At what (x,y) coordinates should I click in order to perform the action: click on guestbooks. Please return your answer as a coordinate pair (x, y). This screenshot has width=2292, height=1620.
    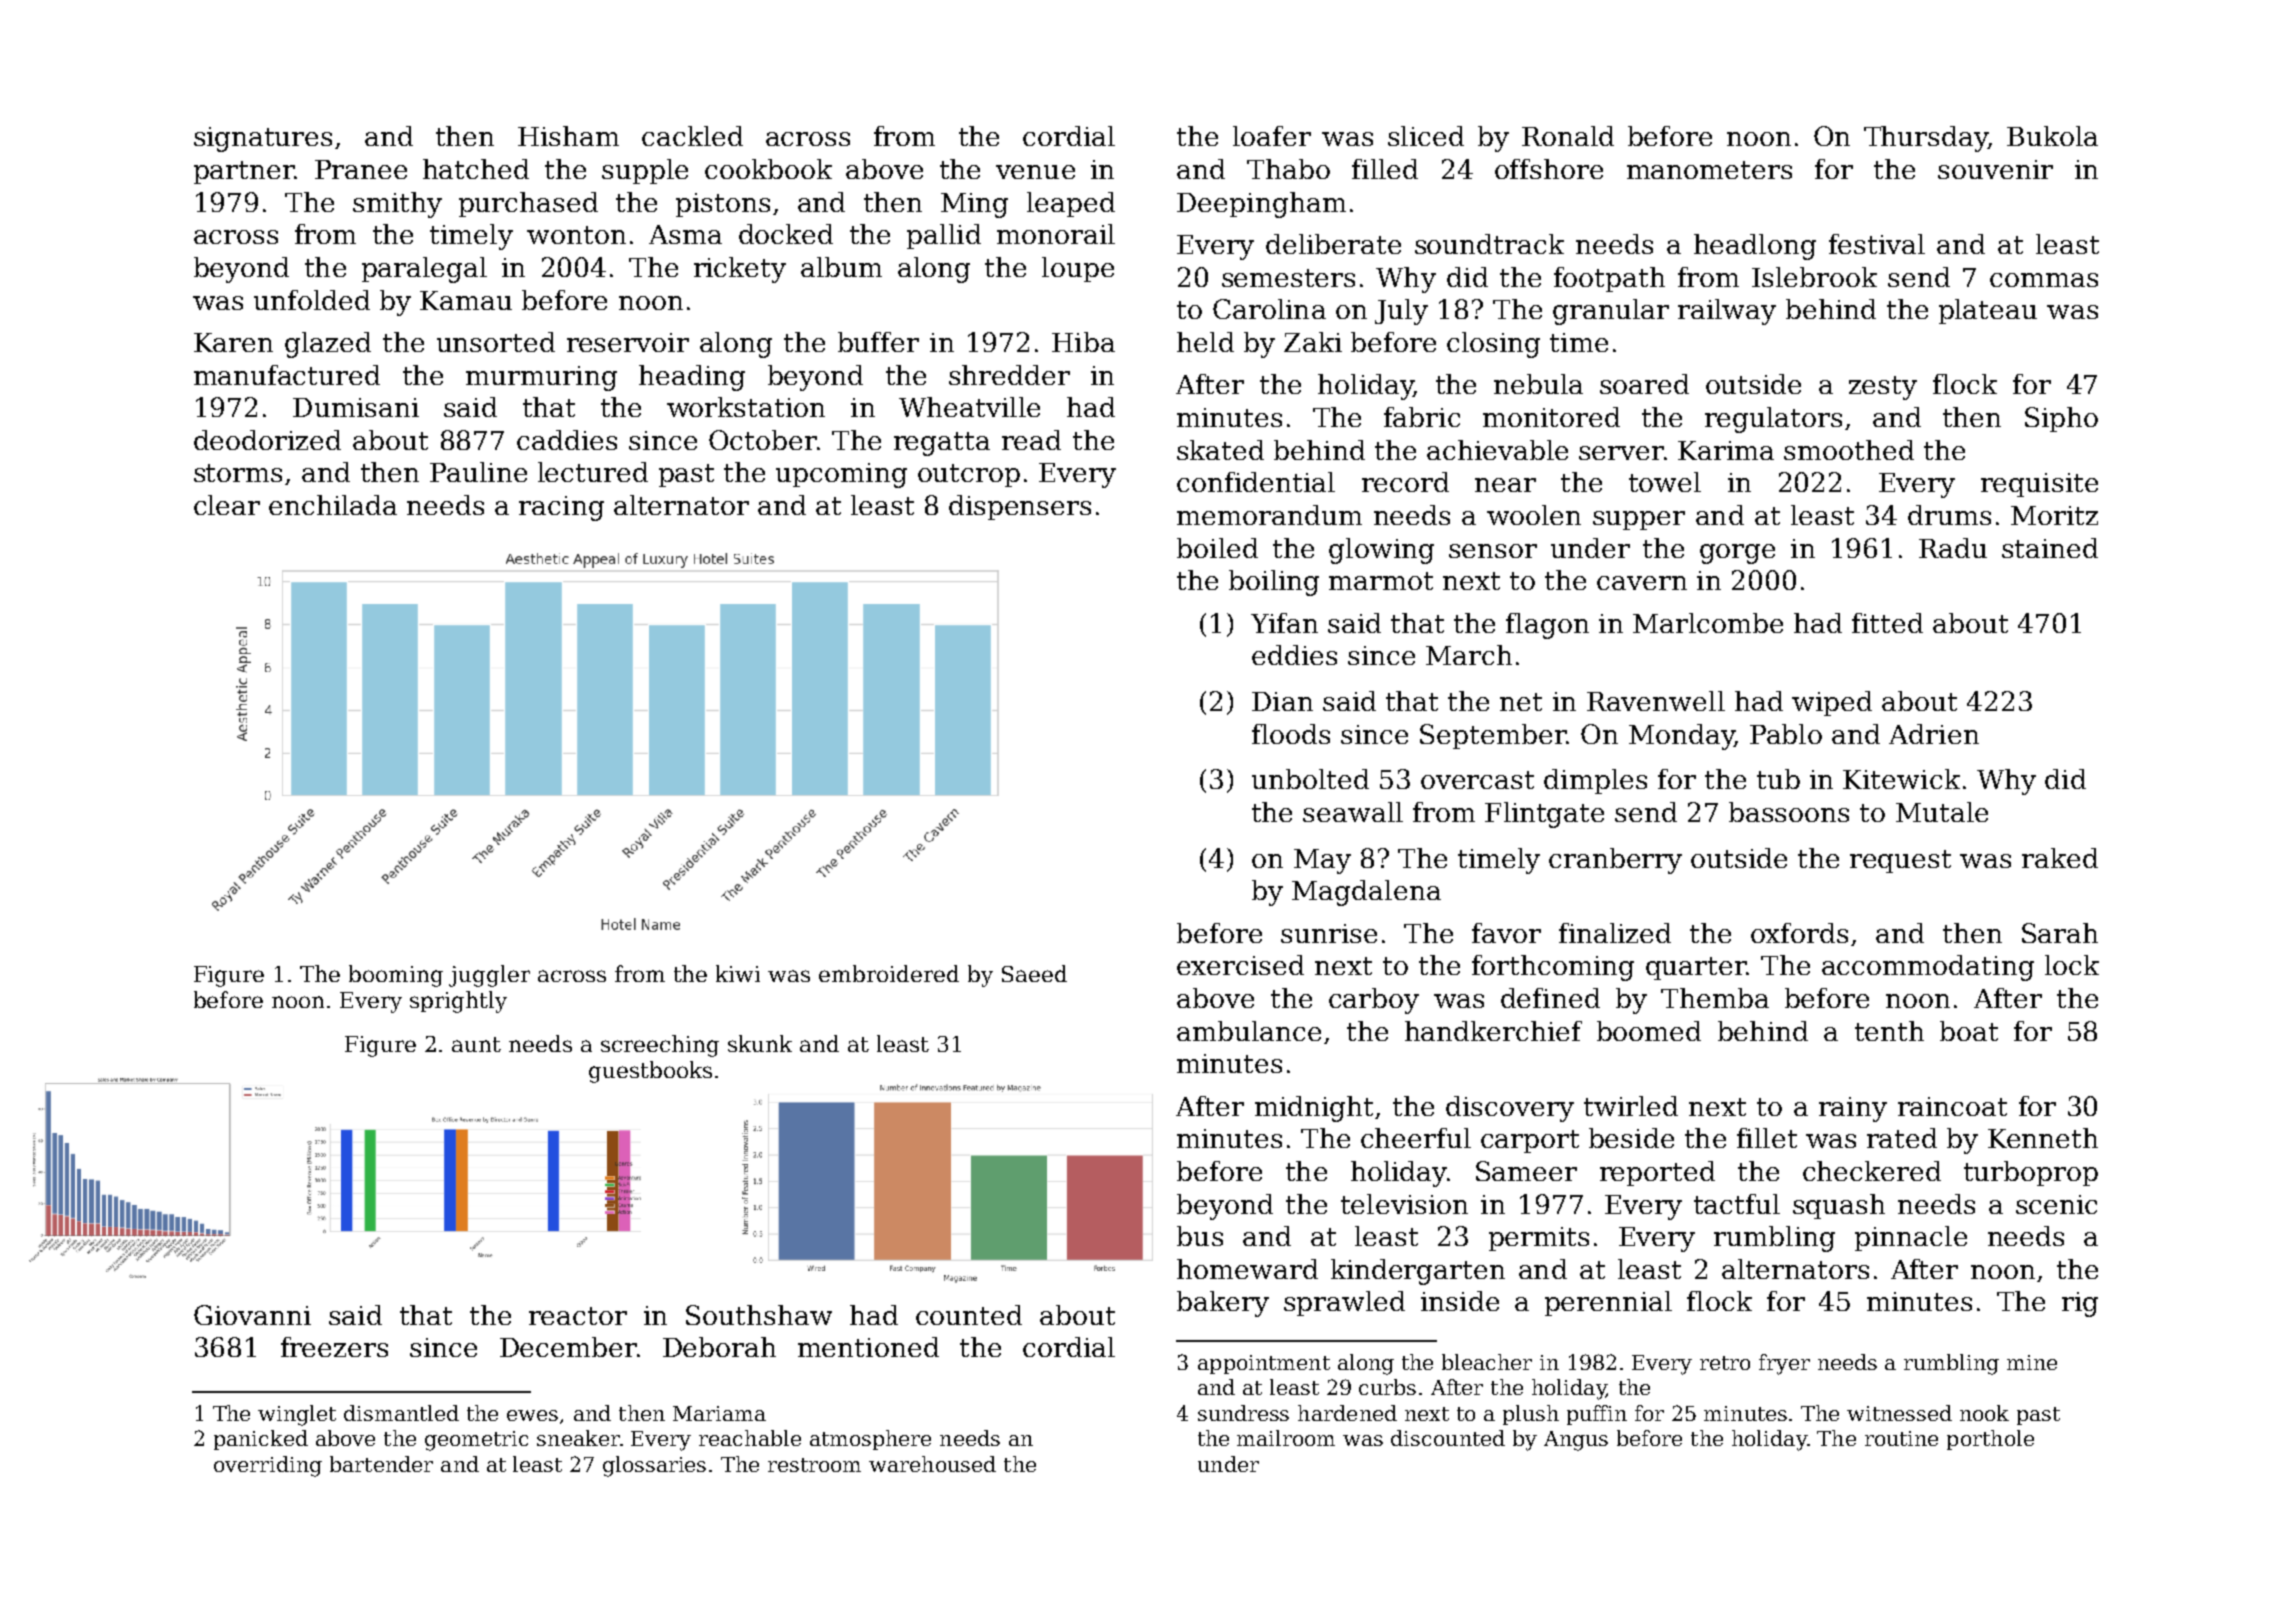
    Looking at the image, I should click on (650, 1072).
